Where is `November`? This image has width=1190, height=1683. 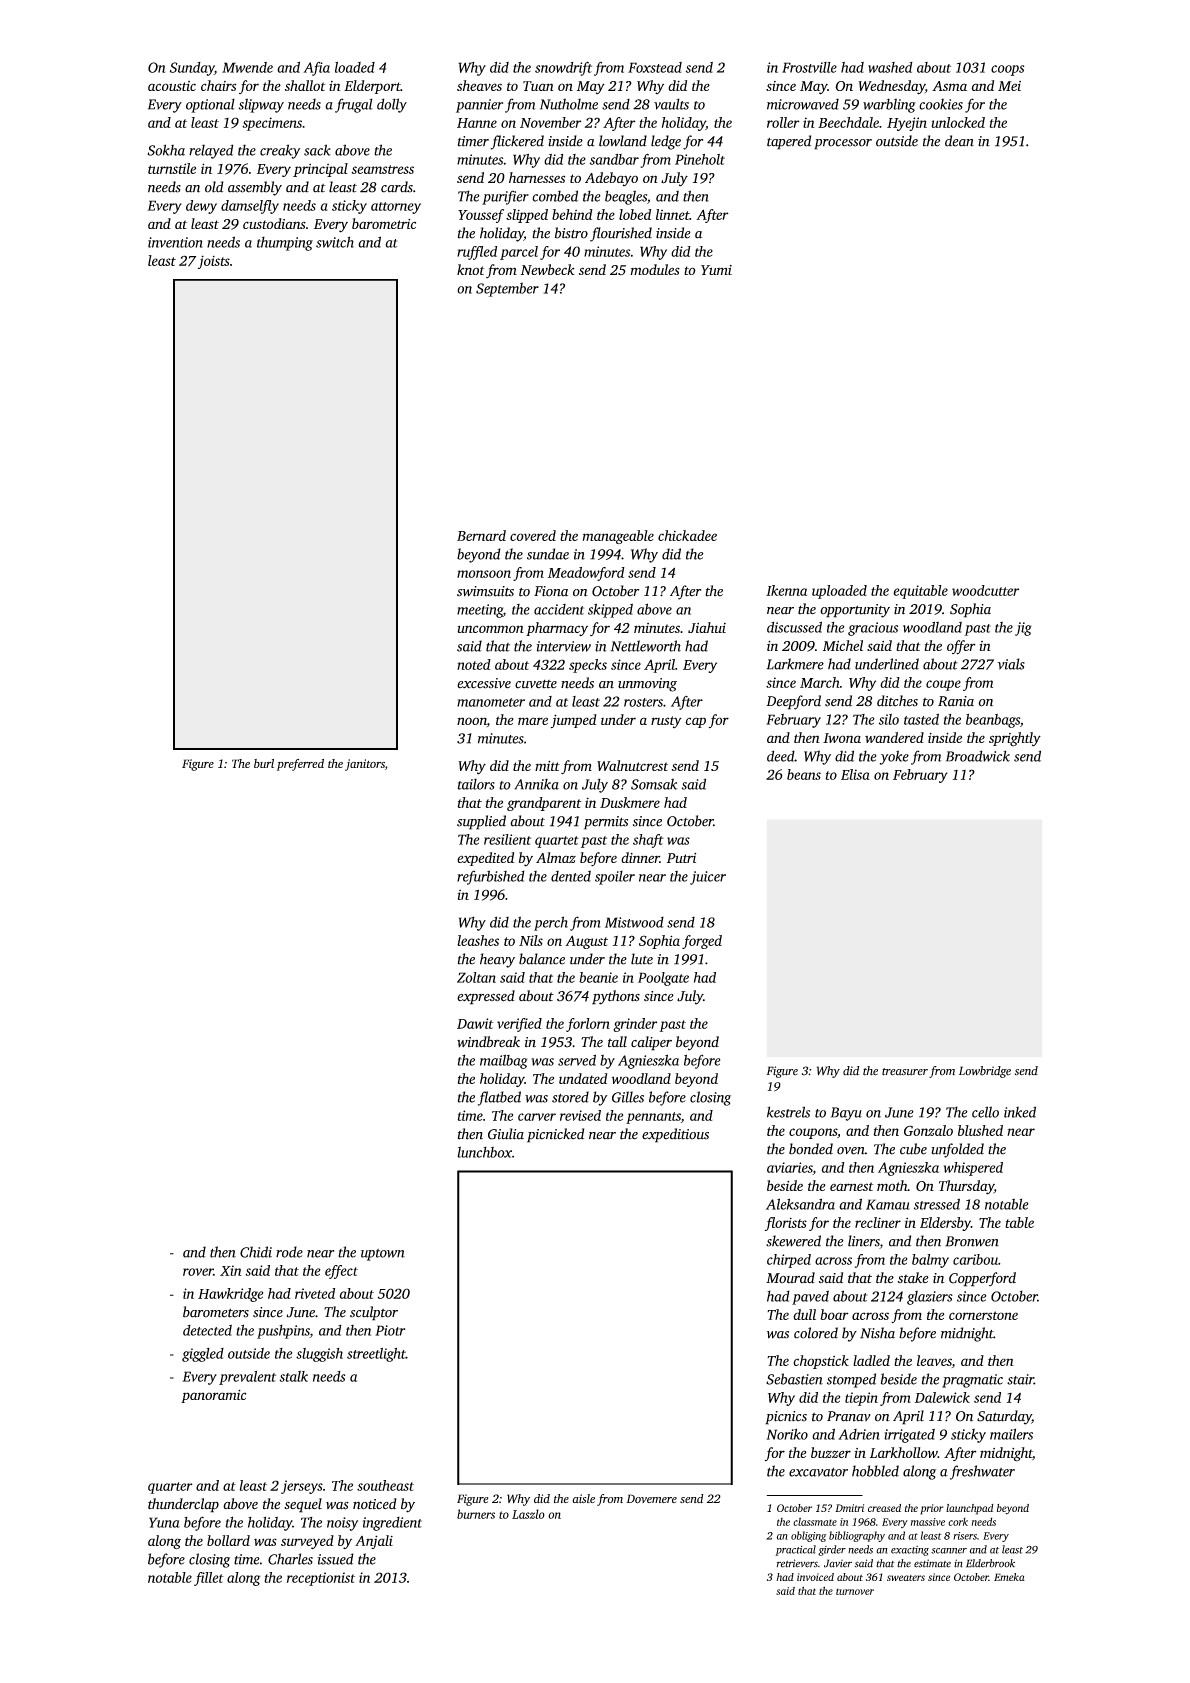 November is located at coordinates (551, 122).
